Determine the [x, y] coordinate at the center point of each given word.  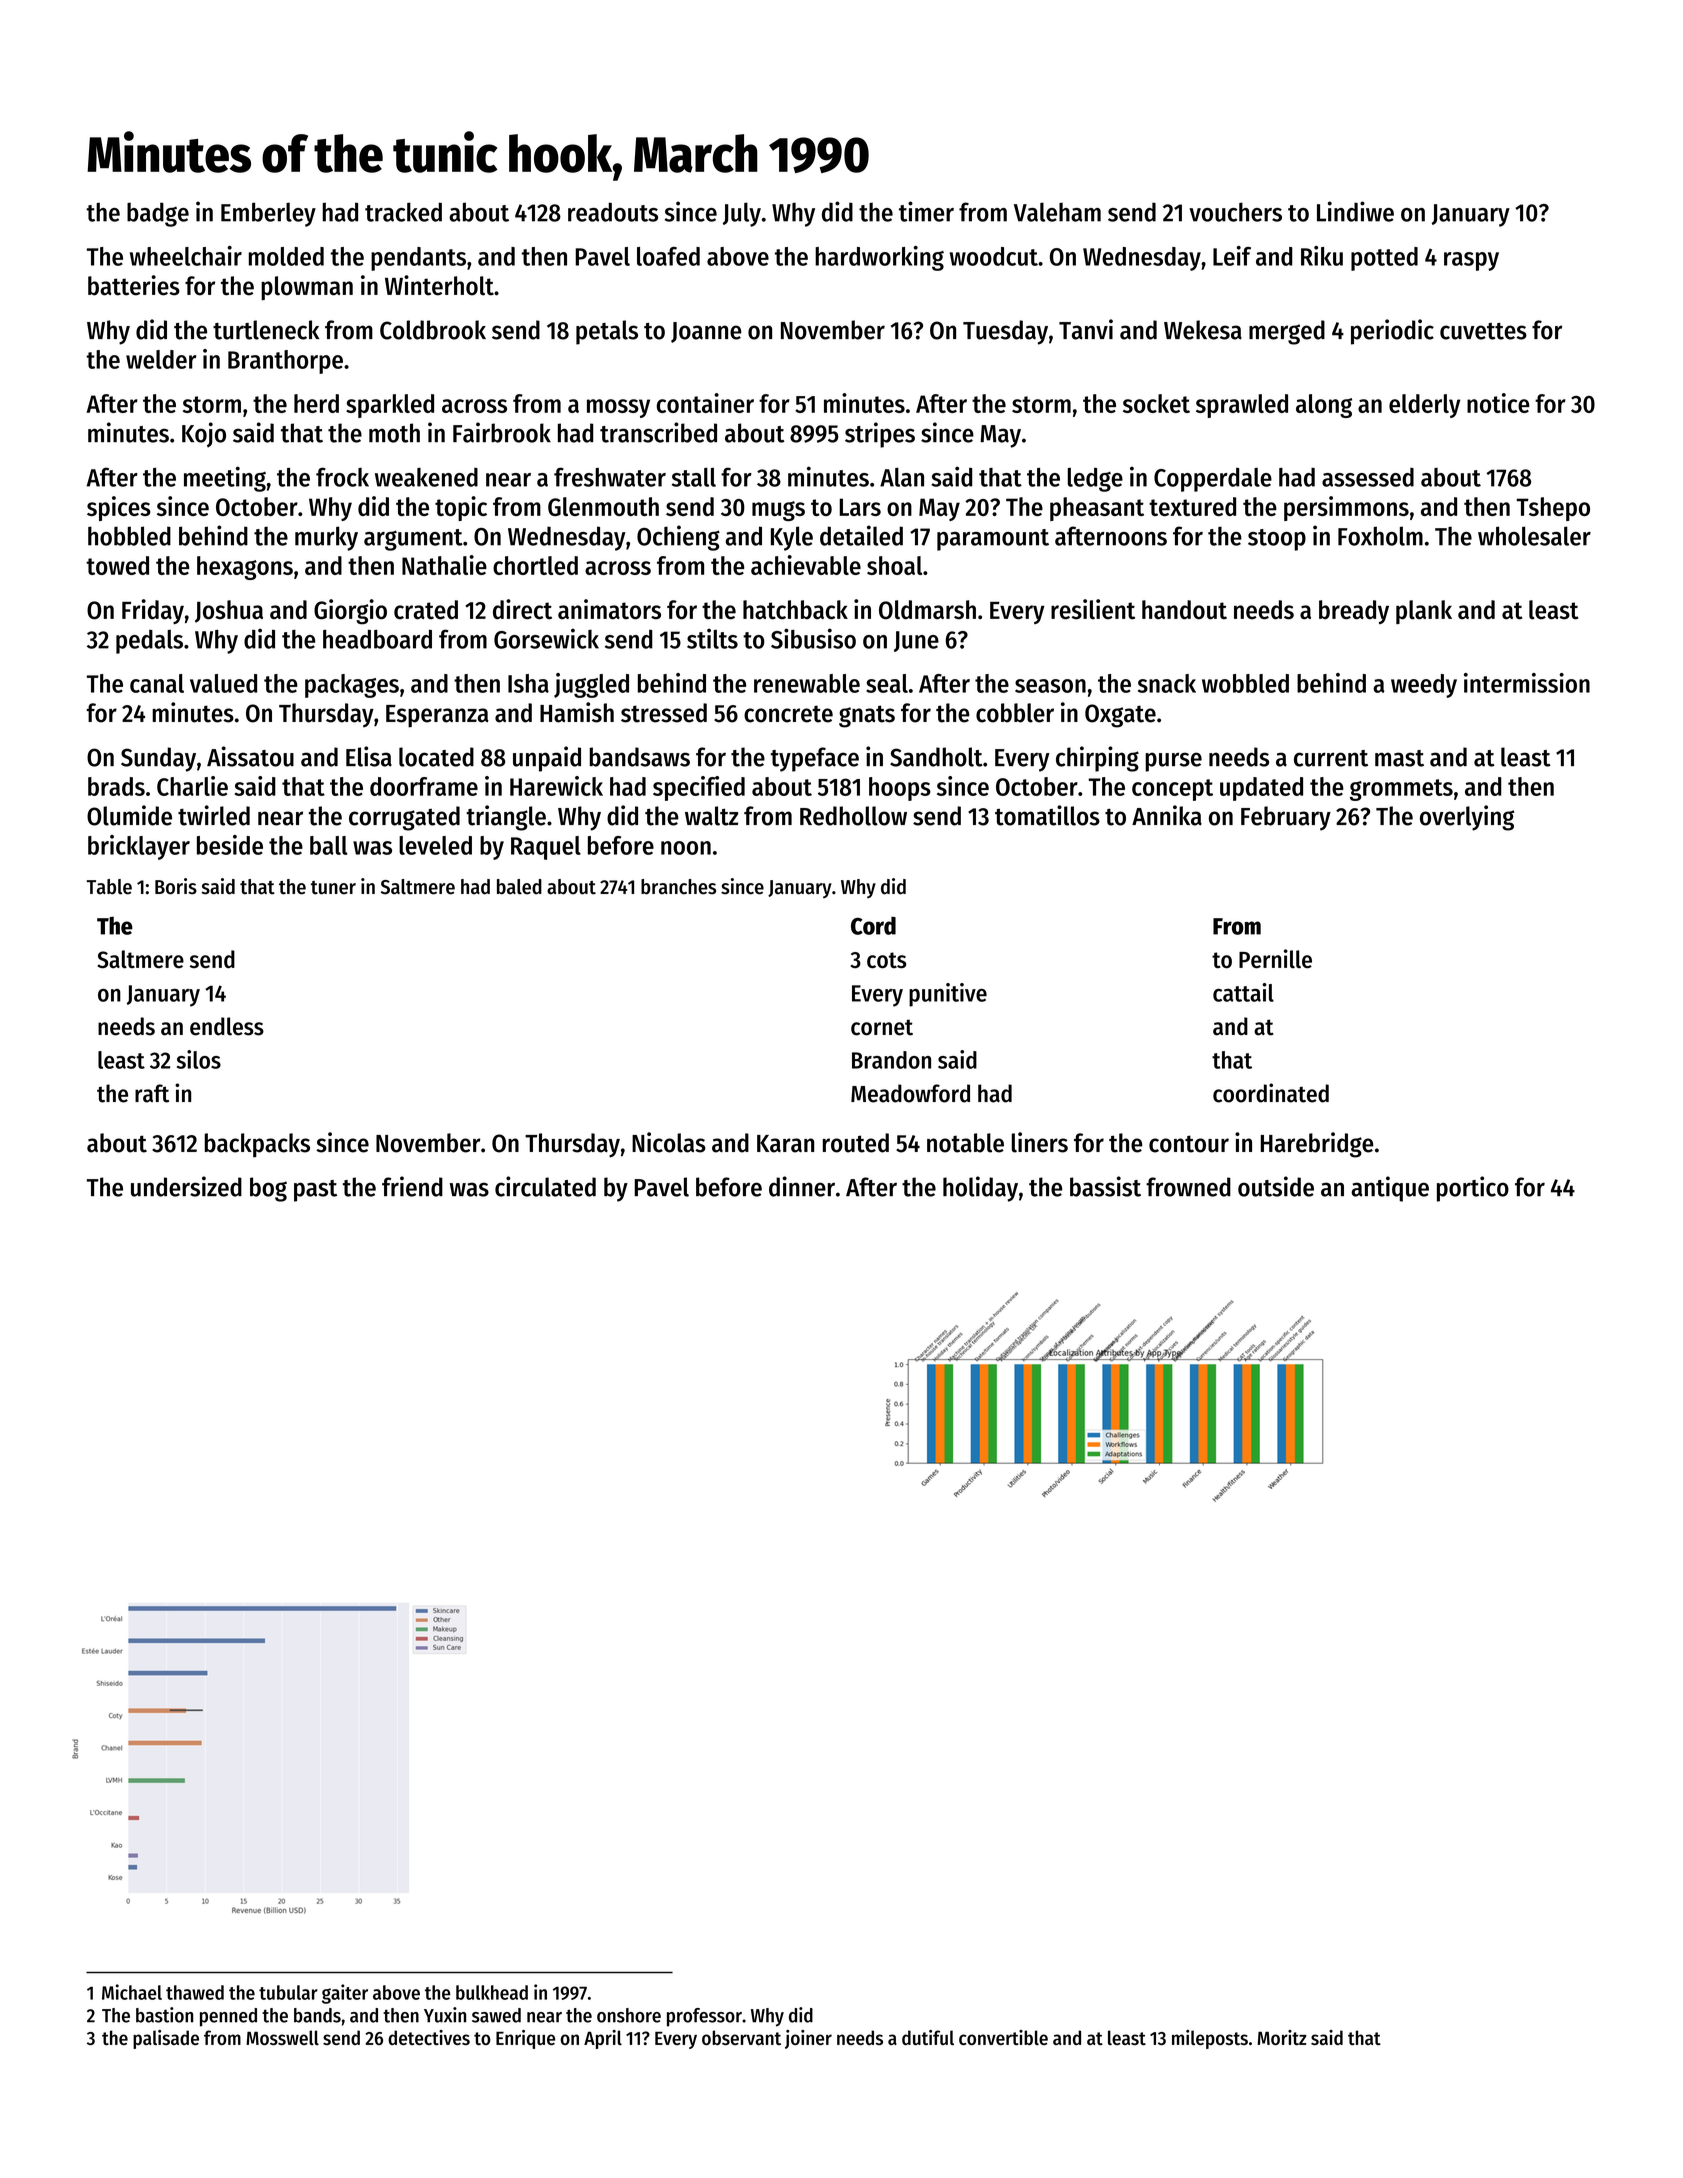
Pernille [1275, 958]
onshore [629, 2015]
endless [227, 1026]
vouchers [1235, 212]
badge [158, 214]
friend [412, 1186]
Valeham [1057, 212]
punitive [948, 995]
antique [1390, 1189]
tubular [288, 1992]
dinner [802, 1186]
